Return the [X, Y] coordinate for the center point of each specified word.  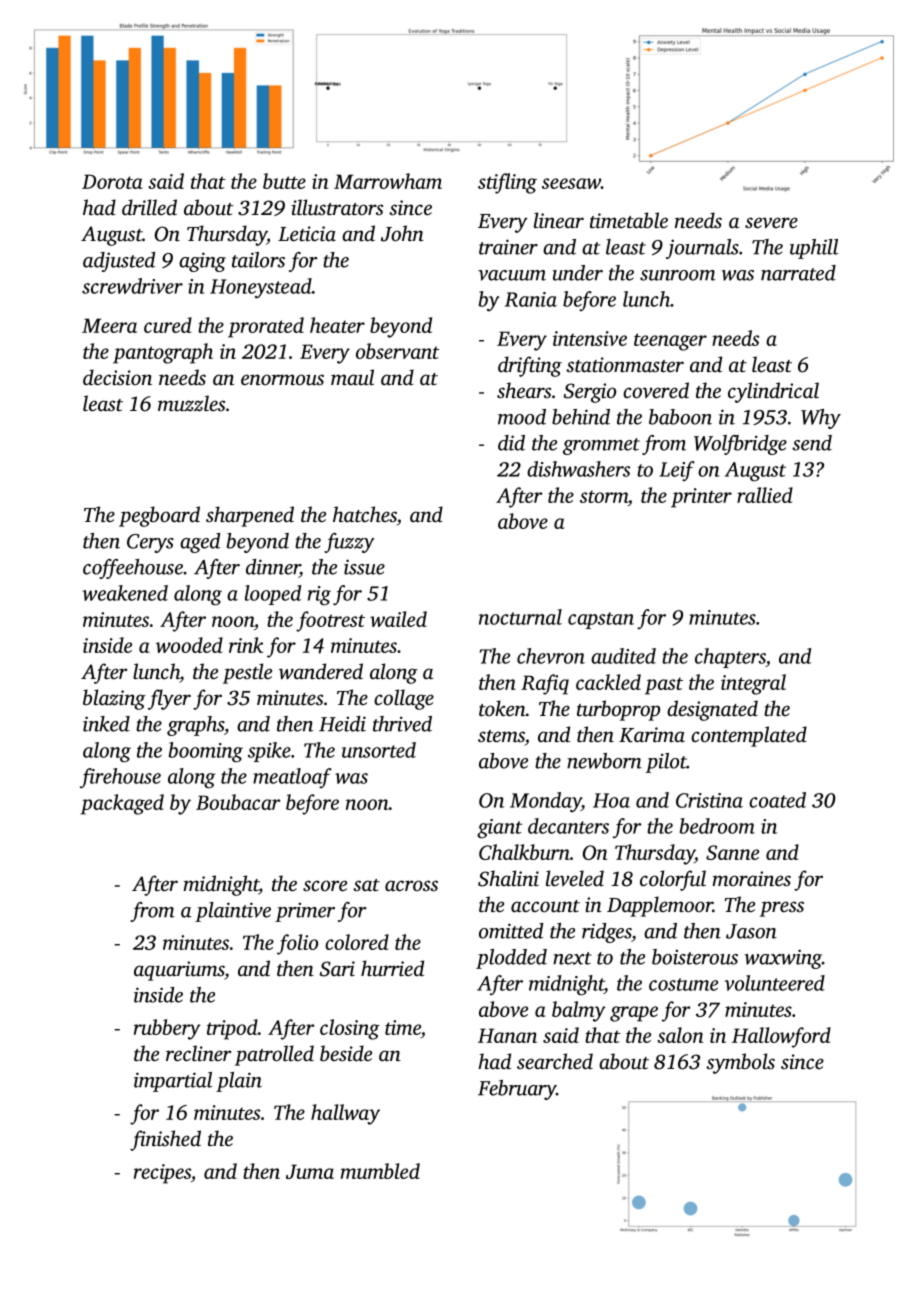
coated [777, 800]
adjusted [119, 262]
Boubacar [238, 802]
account [545, 906]
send [812, 443]
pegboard [159, 516]
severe [771, 223]
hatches [365, 514]
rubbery [167, 1029]
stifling [507, 183]
